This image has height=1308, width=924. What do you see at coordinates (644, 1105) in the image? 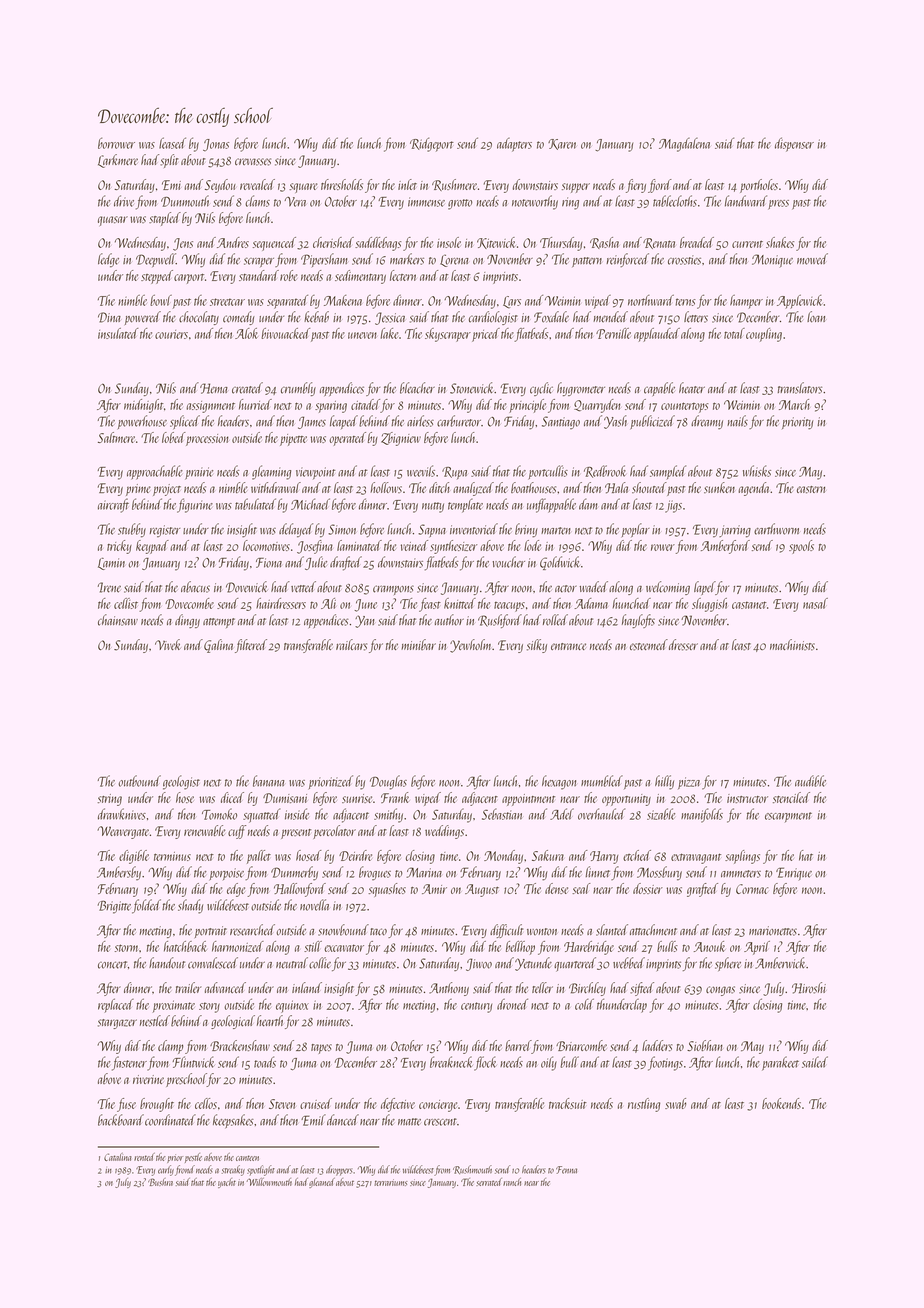
I see `rustling` at bounding box center [644, 1105].
